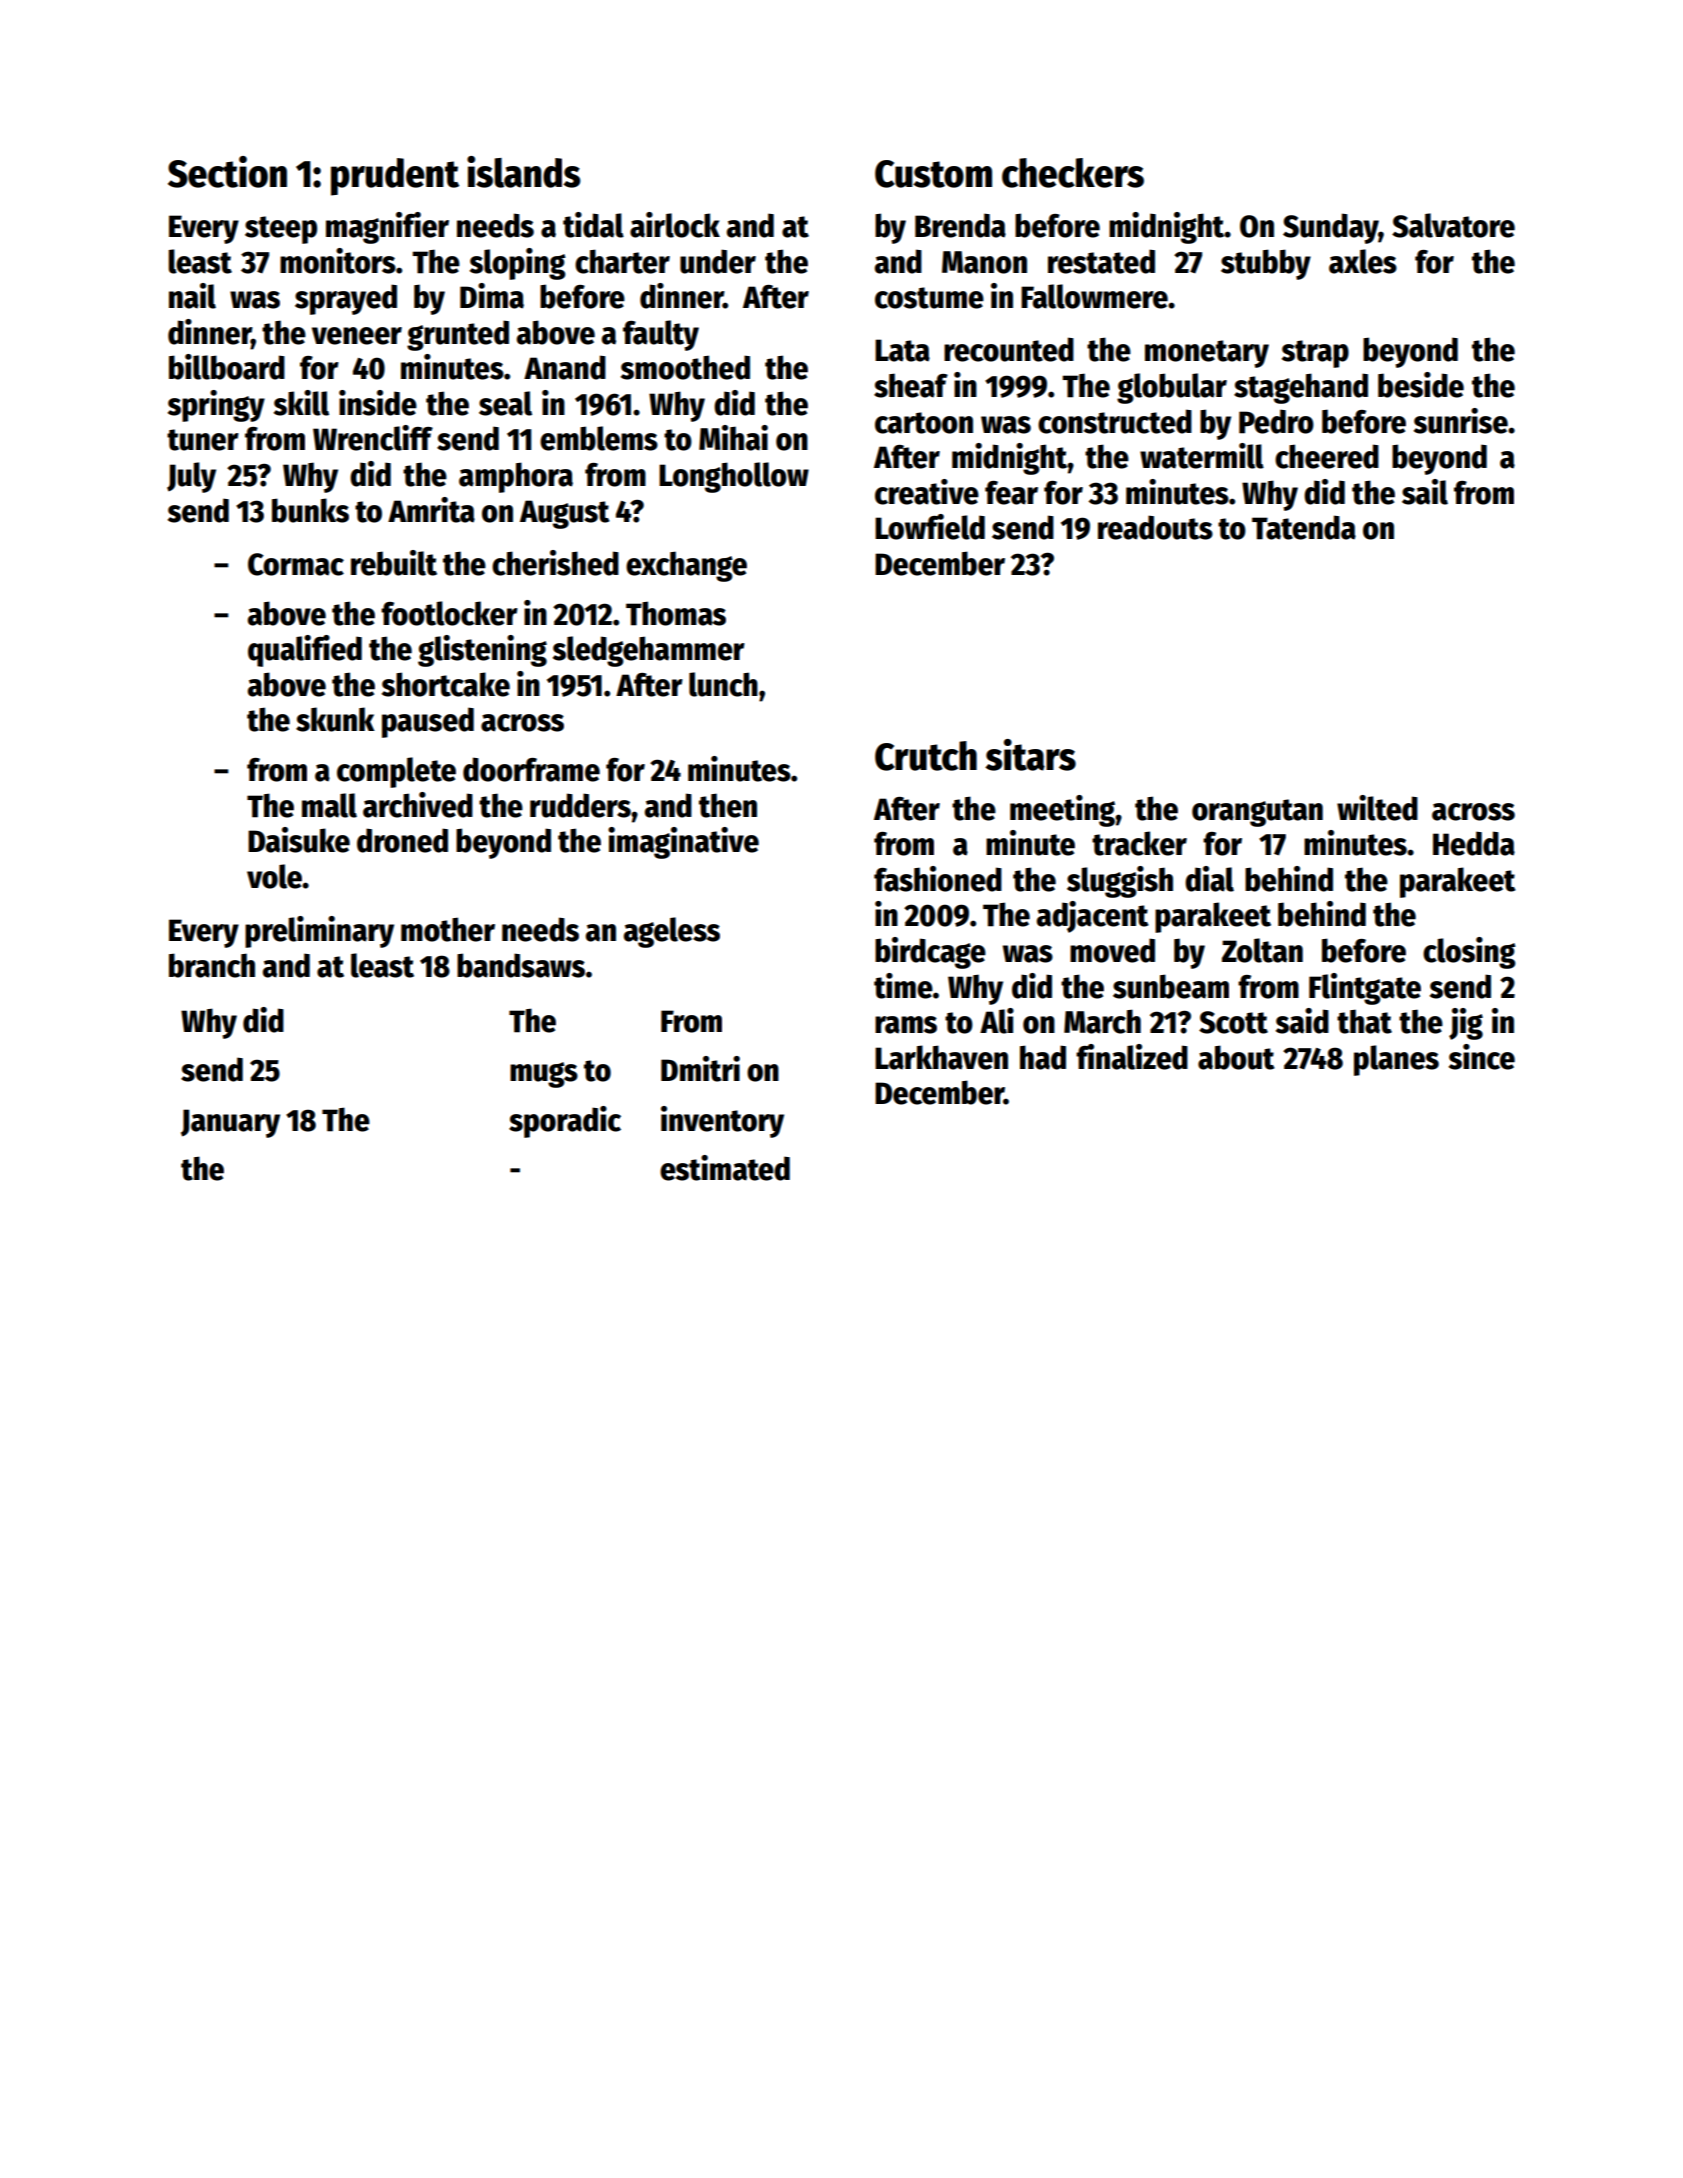 The width and height of the page is (1683, 2178). I want to click on doorframe, so click(531, 769).
